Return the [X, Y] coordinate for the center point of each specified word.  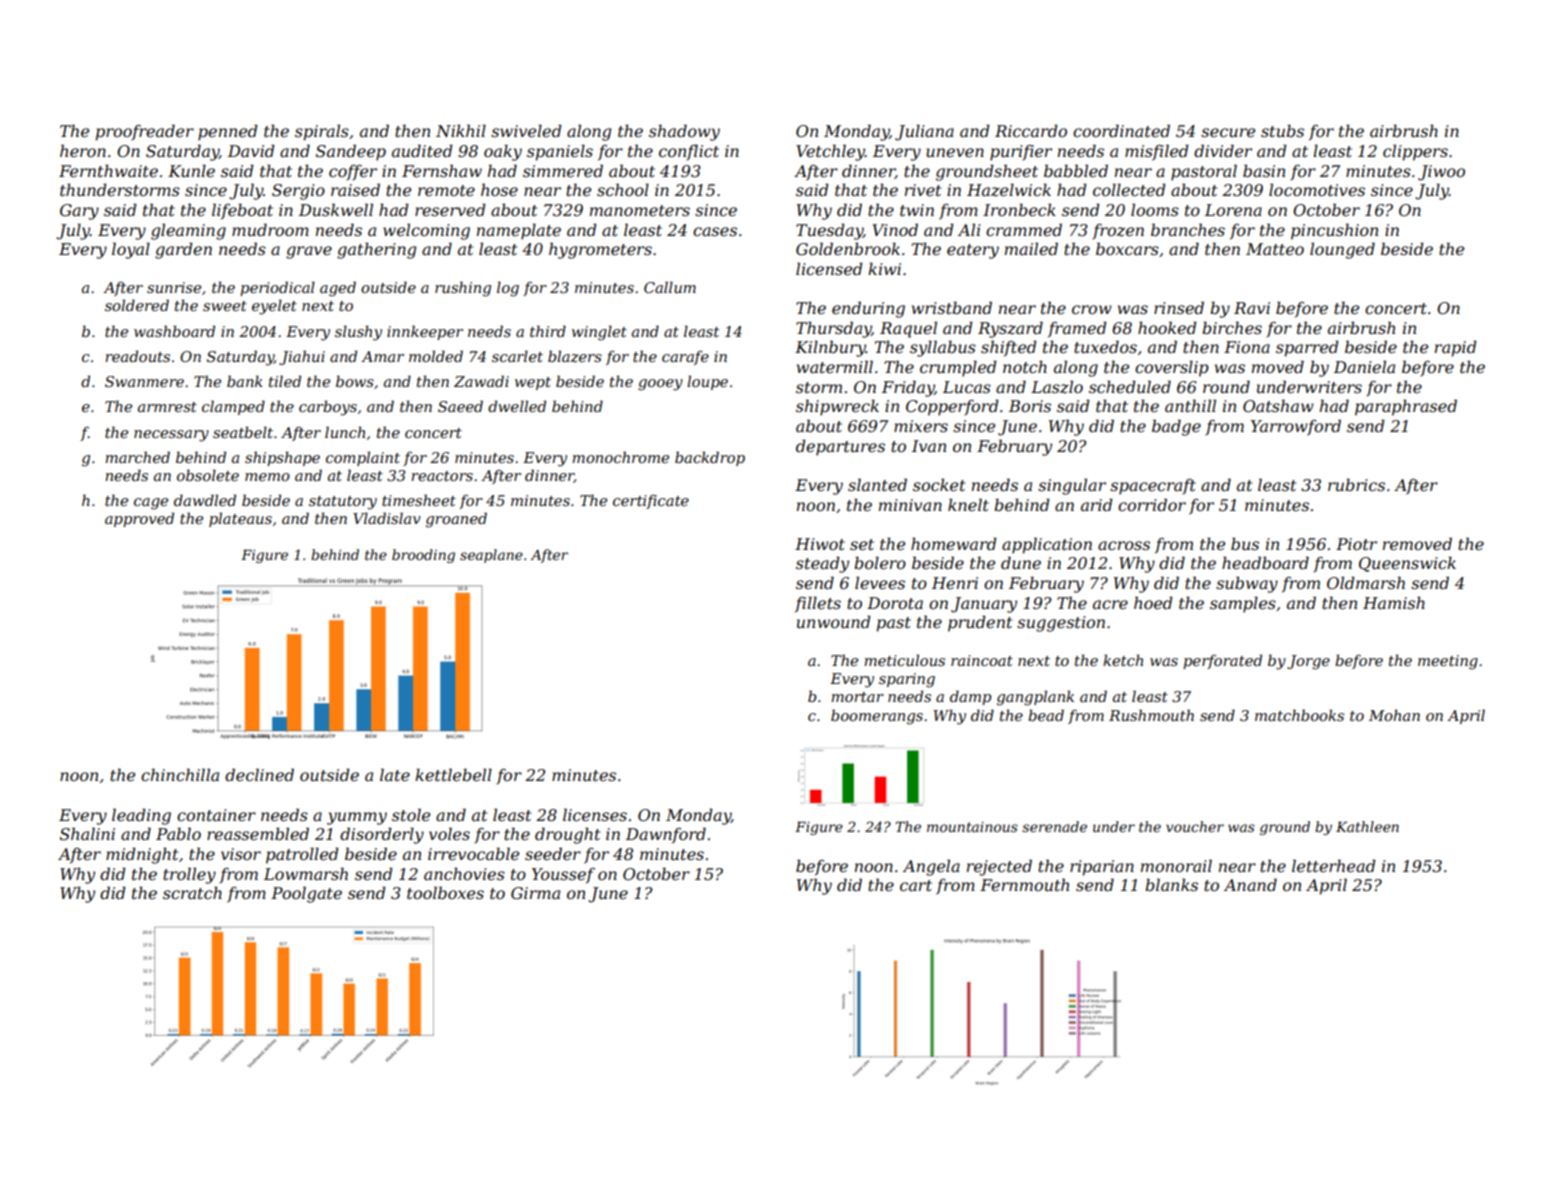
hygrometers [600, 250]
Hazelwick [1009, 190]
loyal [131, 250]
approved [139, 519]
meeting [1448, 662]
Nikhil [461, 130]
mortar [857, 697]
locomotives [1317, 189]
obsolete [208, 475]
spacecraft [1153, 487]
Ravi [1252, 308]
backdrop [710, 458]
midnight [142, 855]
